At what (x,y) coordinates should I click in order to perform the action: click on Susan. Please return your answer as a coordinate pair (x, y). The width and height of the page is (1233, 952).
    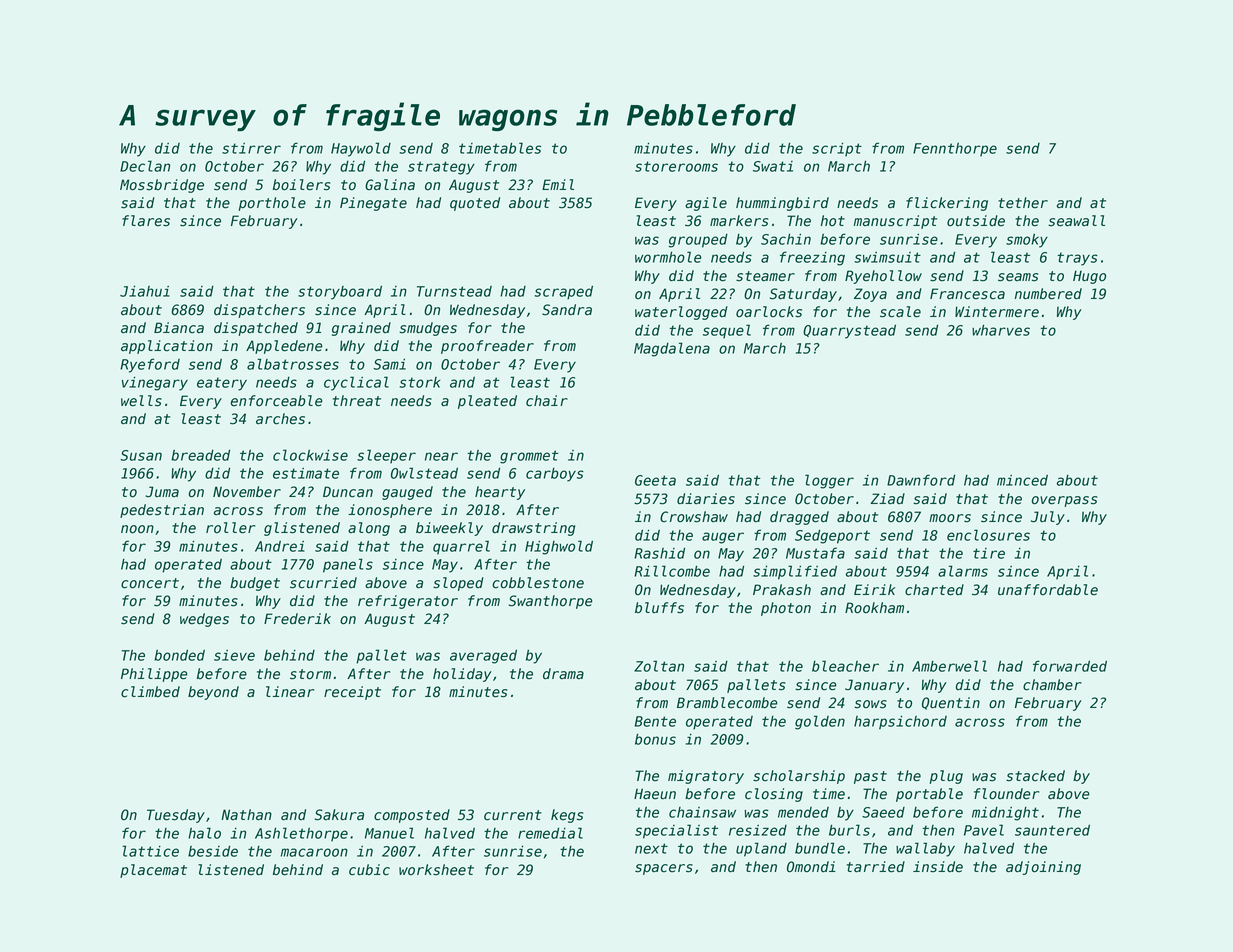
    Looking at the image, I should click on (141, 455).
